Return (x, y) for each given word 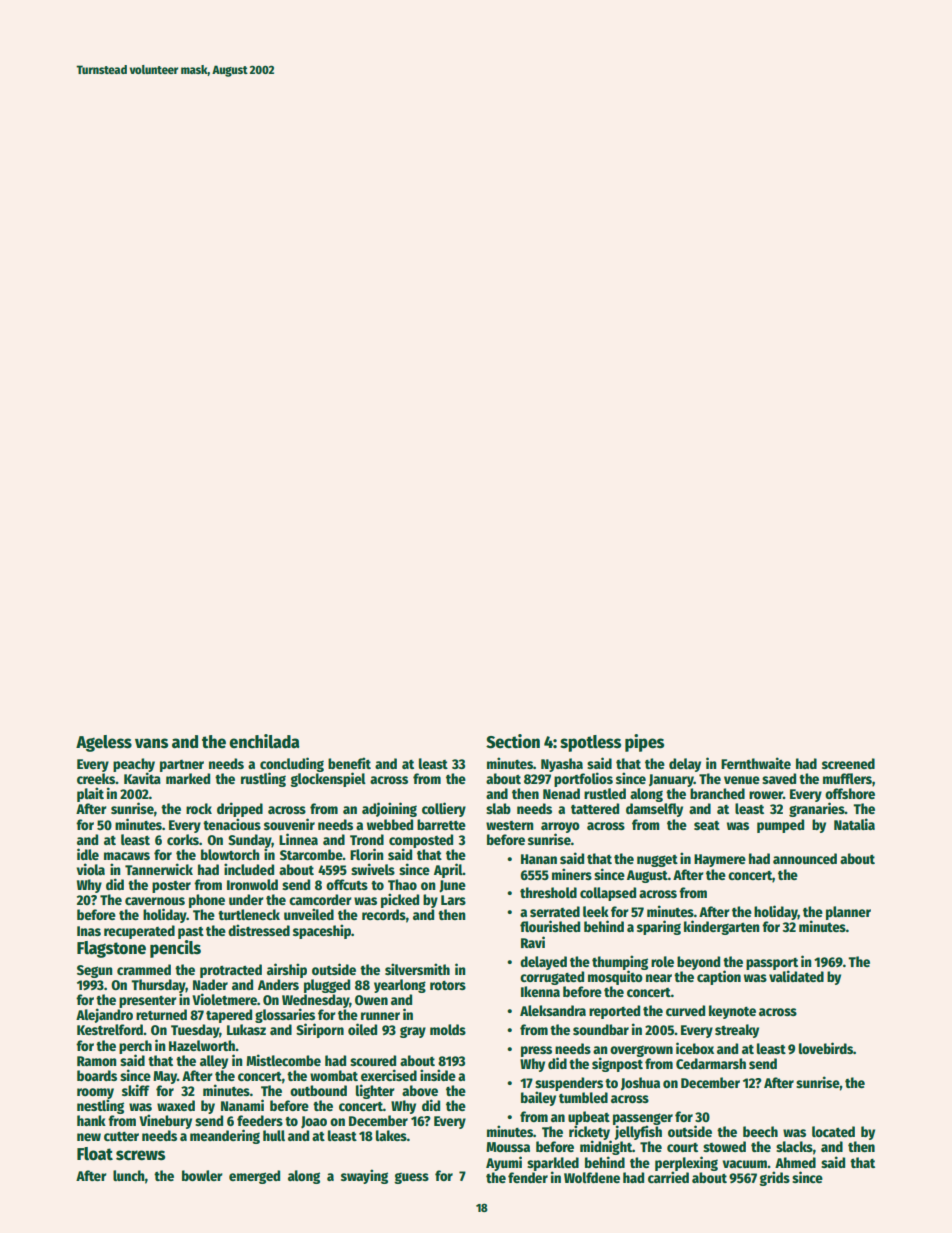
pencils (175, 949)
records (384, 914)
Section (513, 741)
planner (848, 913)
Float (95, 1154)
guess (411, 1178)
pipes (644, 743)
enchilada (264, 741)
